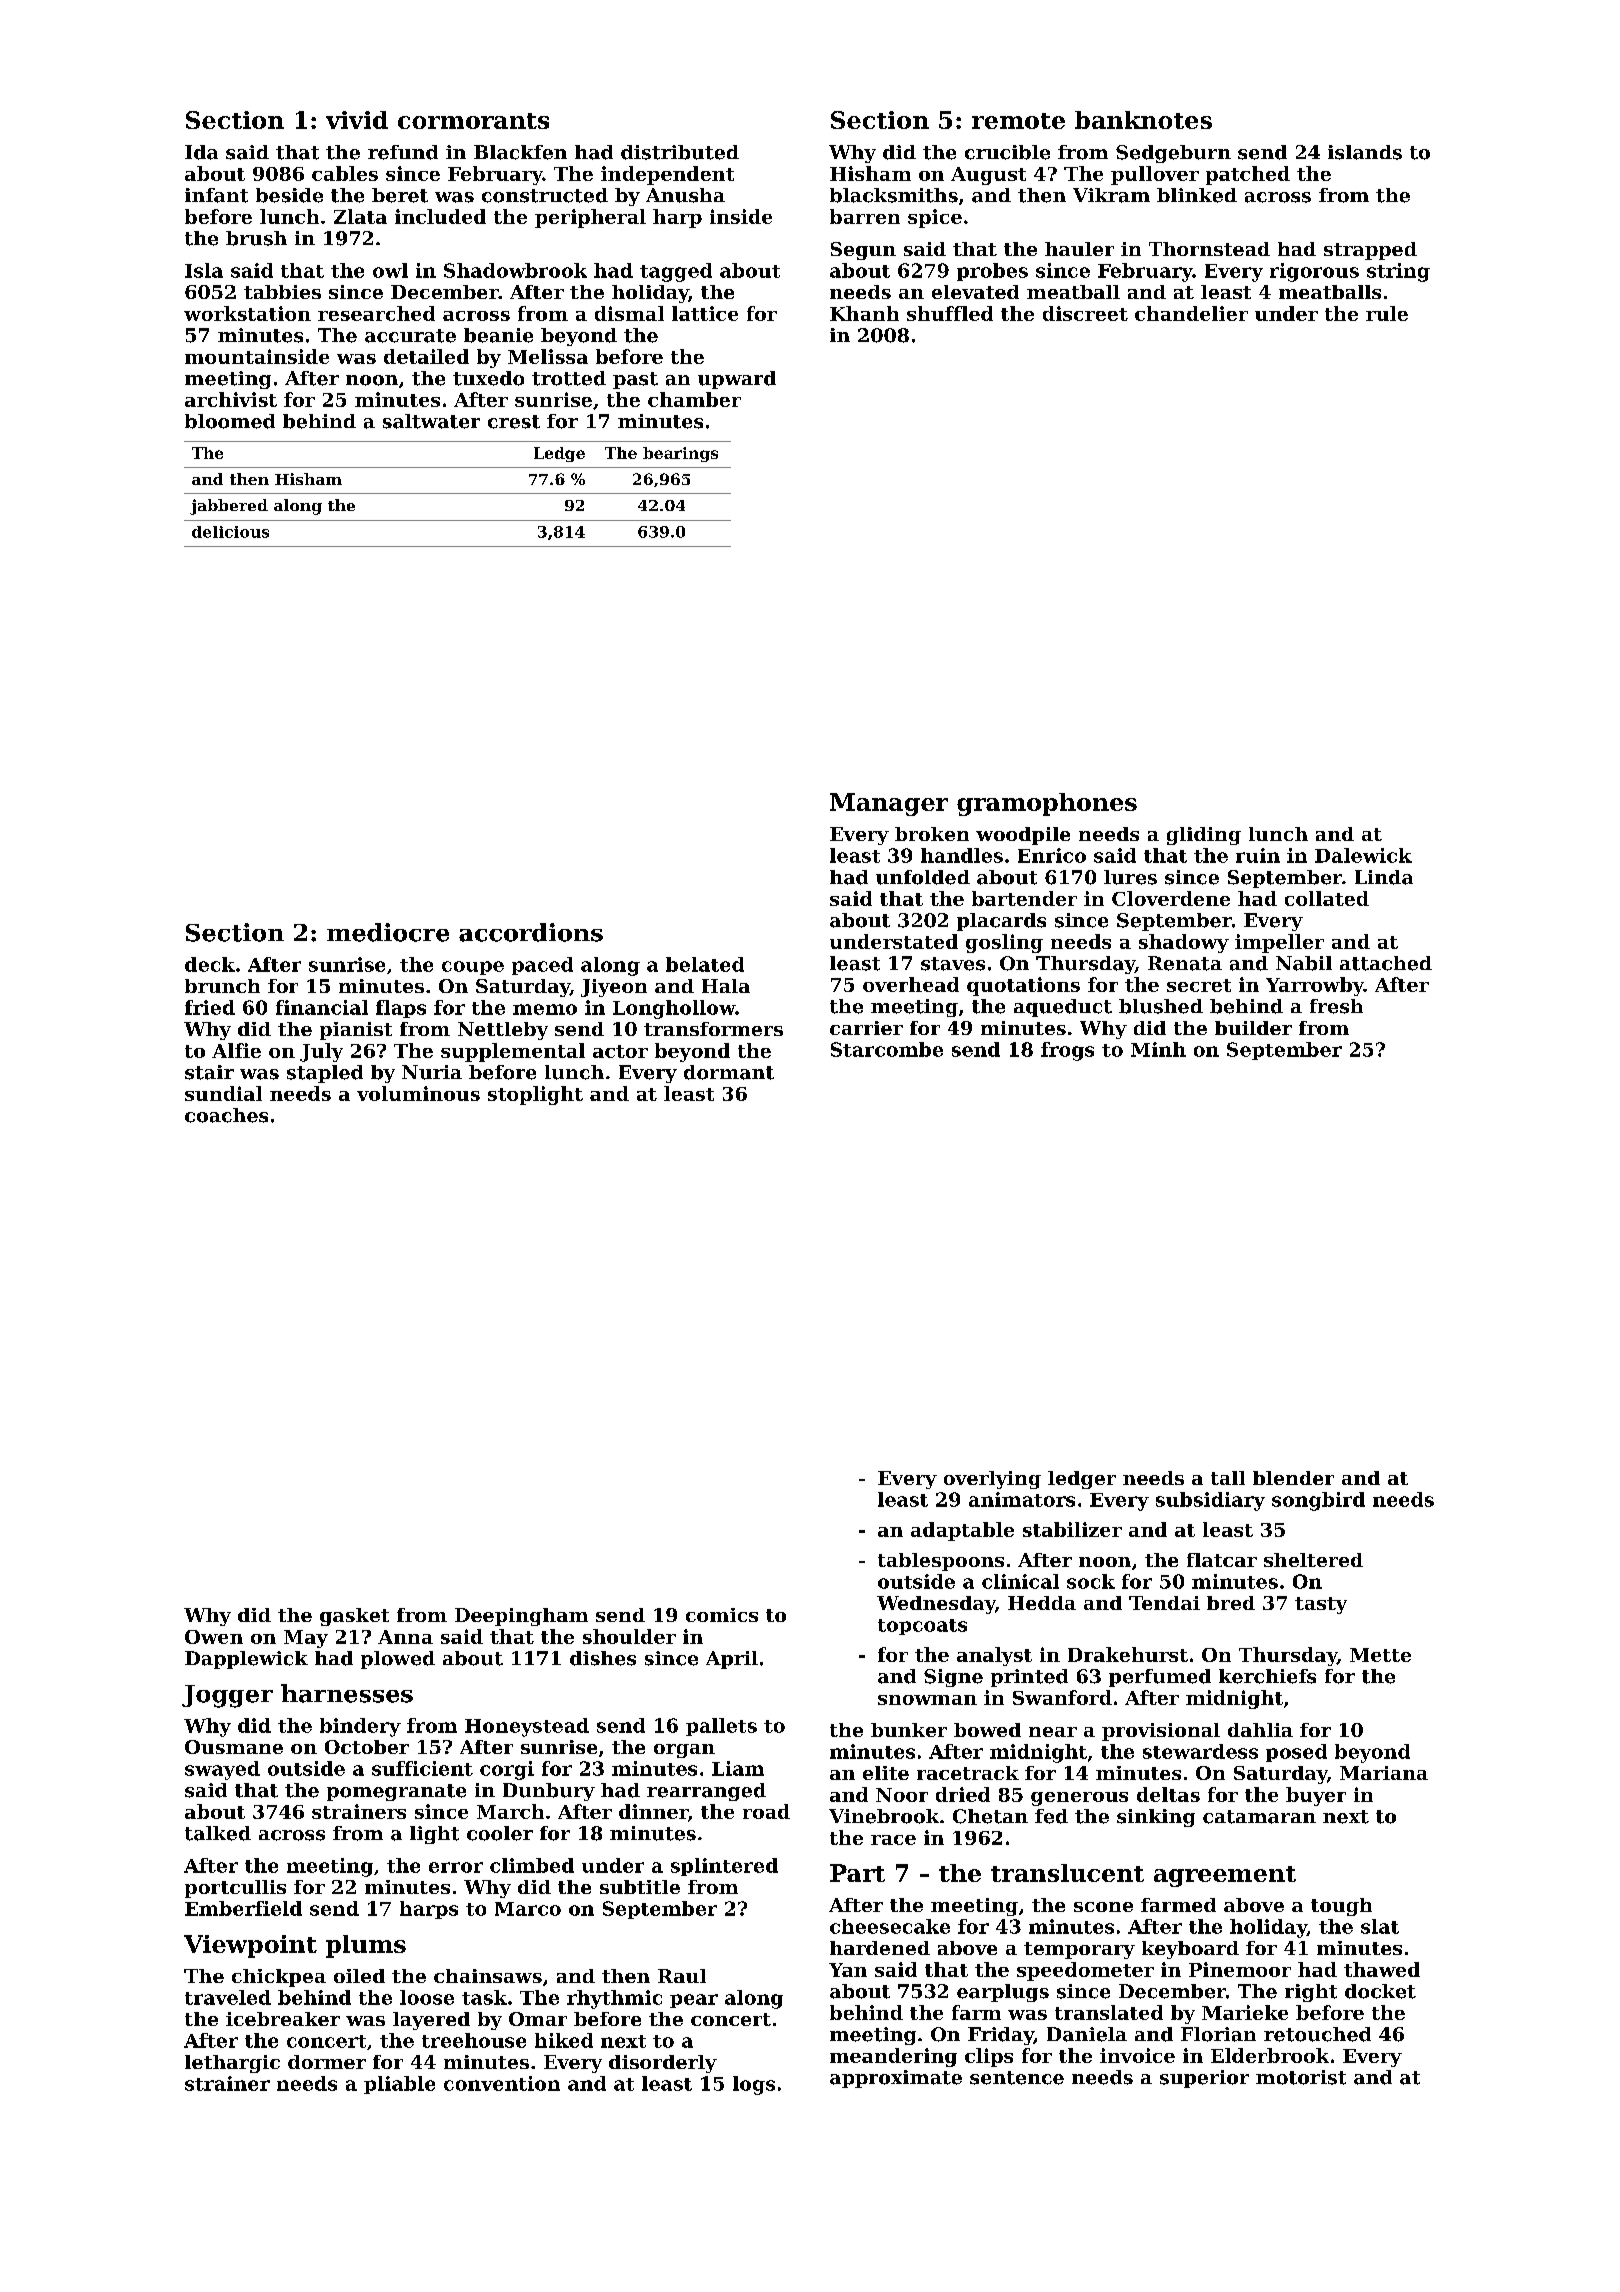 This page has height=2292, width=1620. Describe the element at coordinates (531, 932) in the page. I see `accordions` at that location.
